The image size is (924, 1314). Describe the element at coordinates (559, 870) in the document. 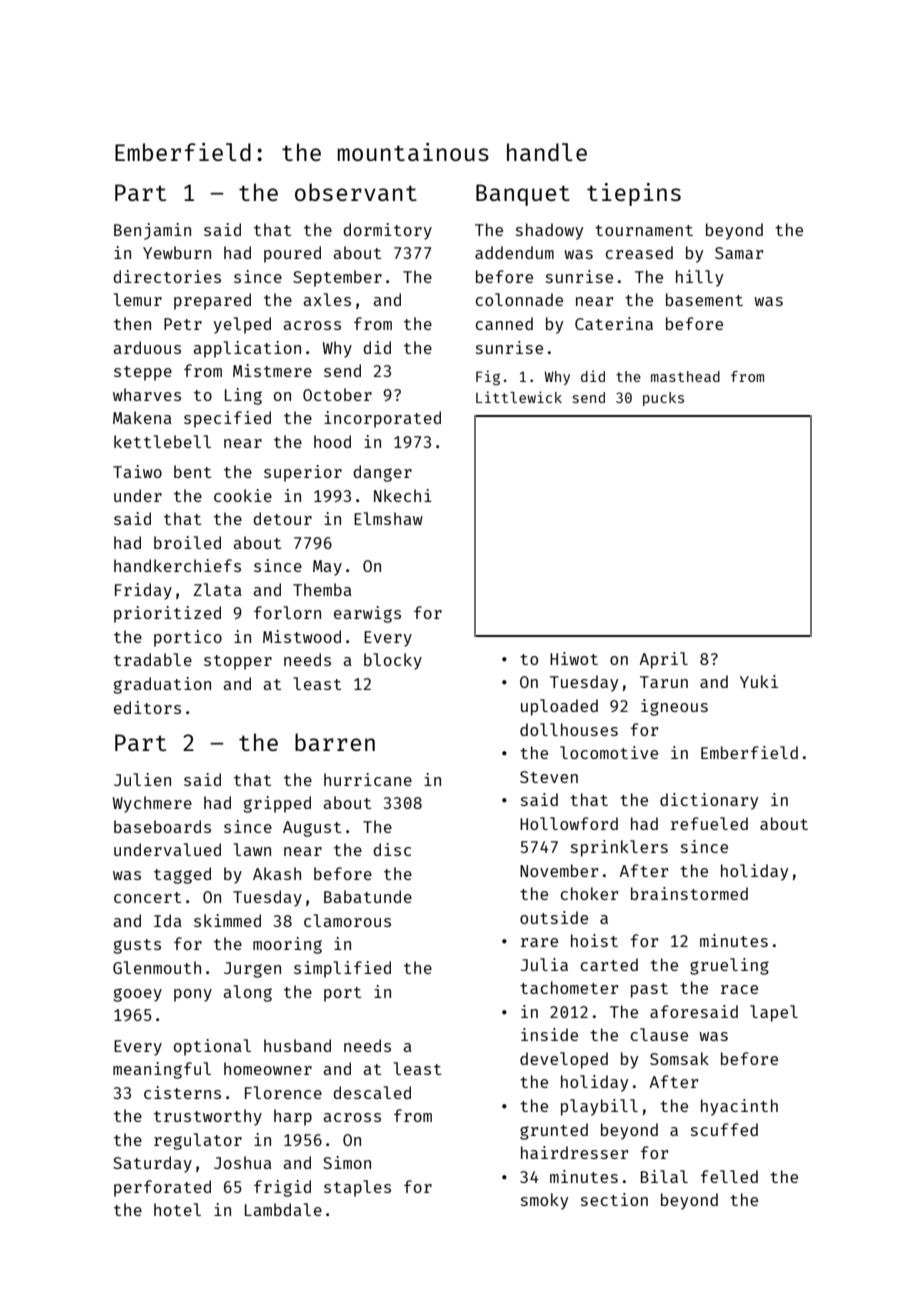

I see `November` at that location.
